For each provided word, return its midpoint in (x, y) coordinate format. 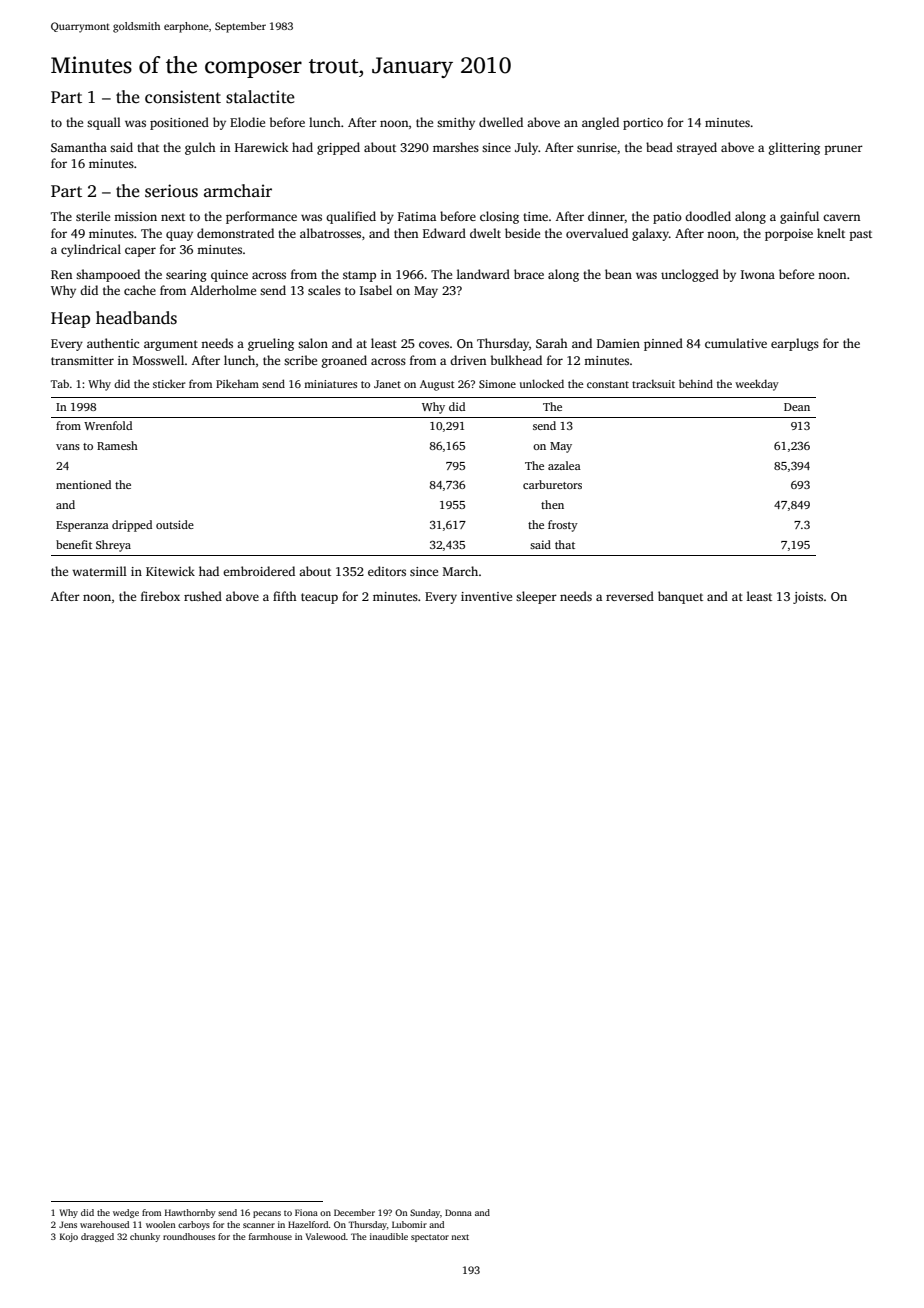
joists (808, 598)
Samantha (79, 147)
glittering (794, 148)
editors (387, 571)
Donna (458, 1212)
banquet (680, 597)
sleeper (536, 597)
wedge (126, 1213)
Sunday (425, 1213)
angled (600, 123)
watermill (99, 571)
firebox (160, 596)
